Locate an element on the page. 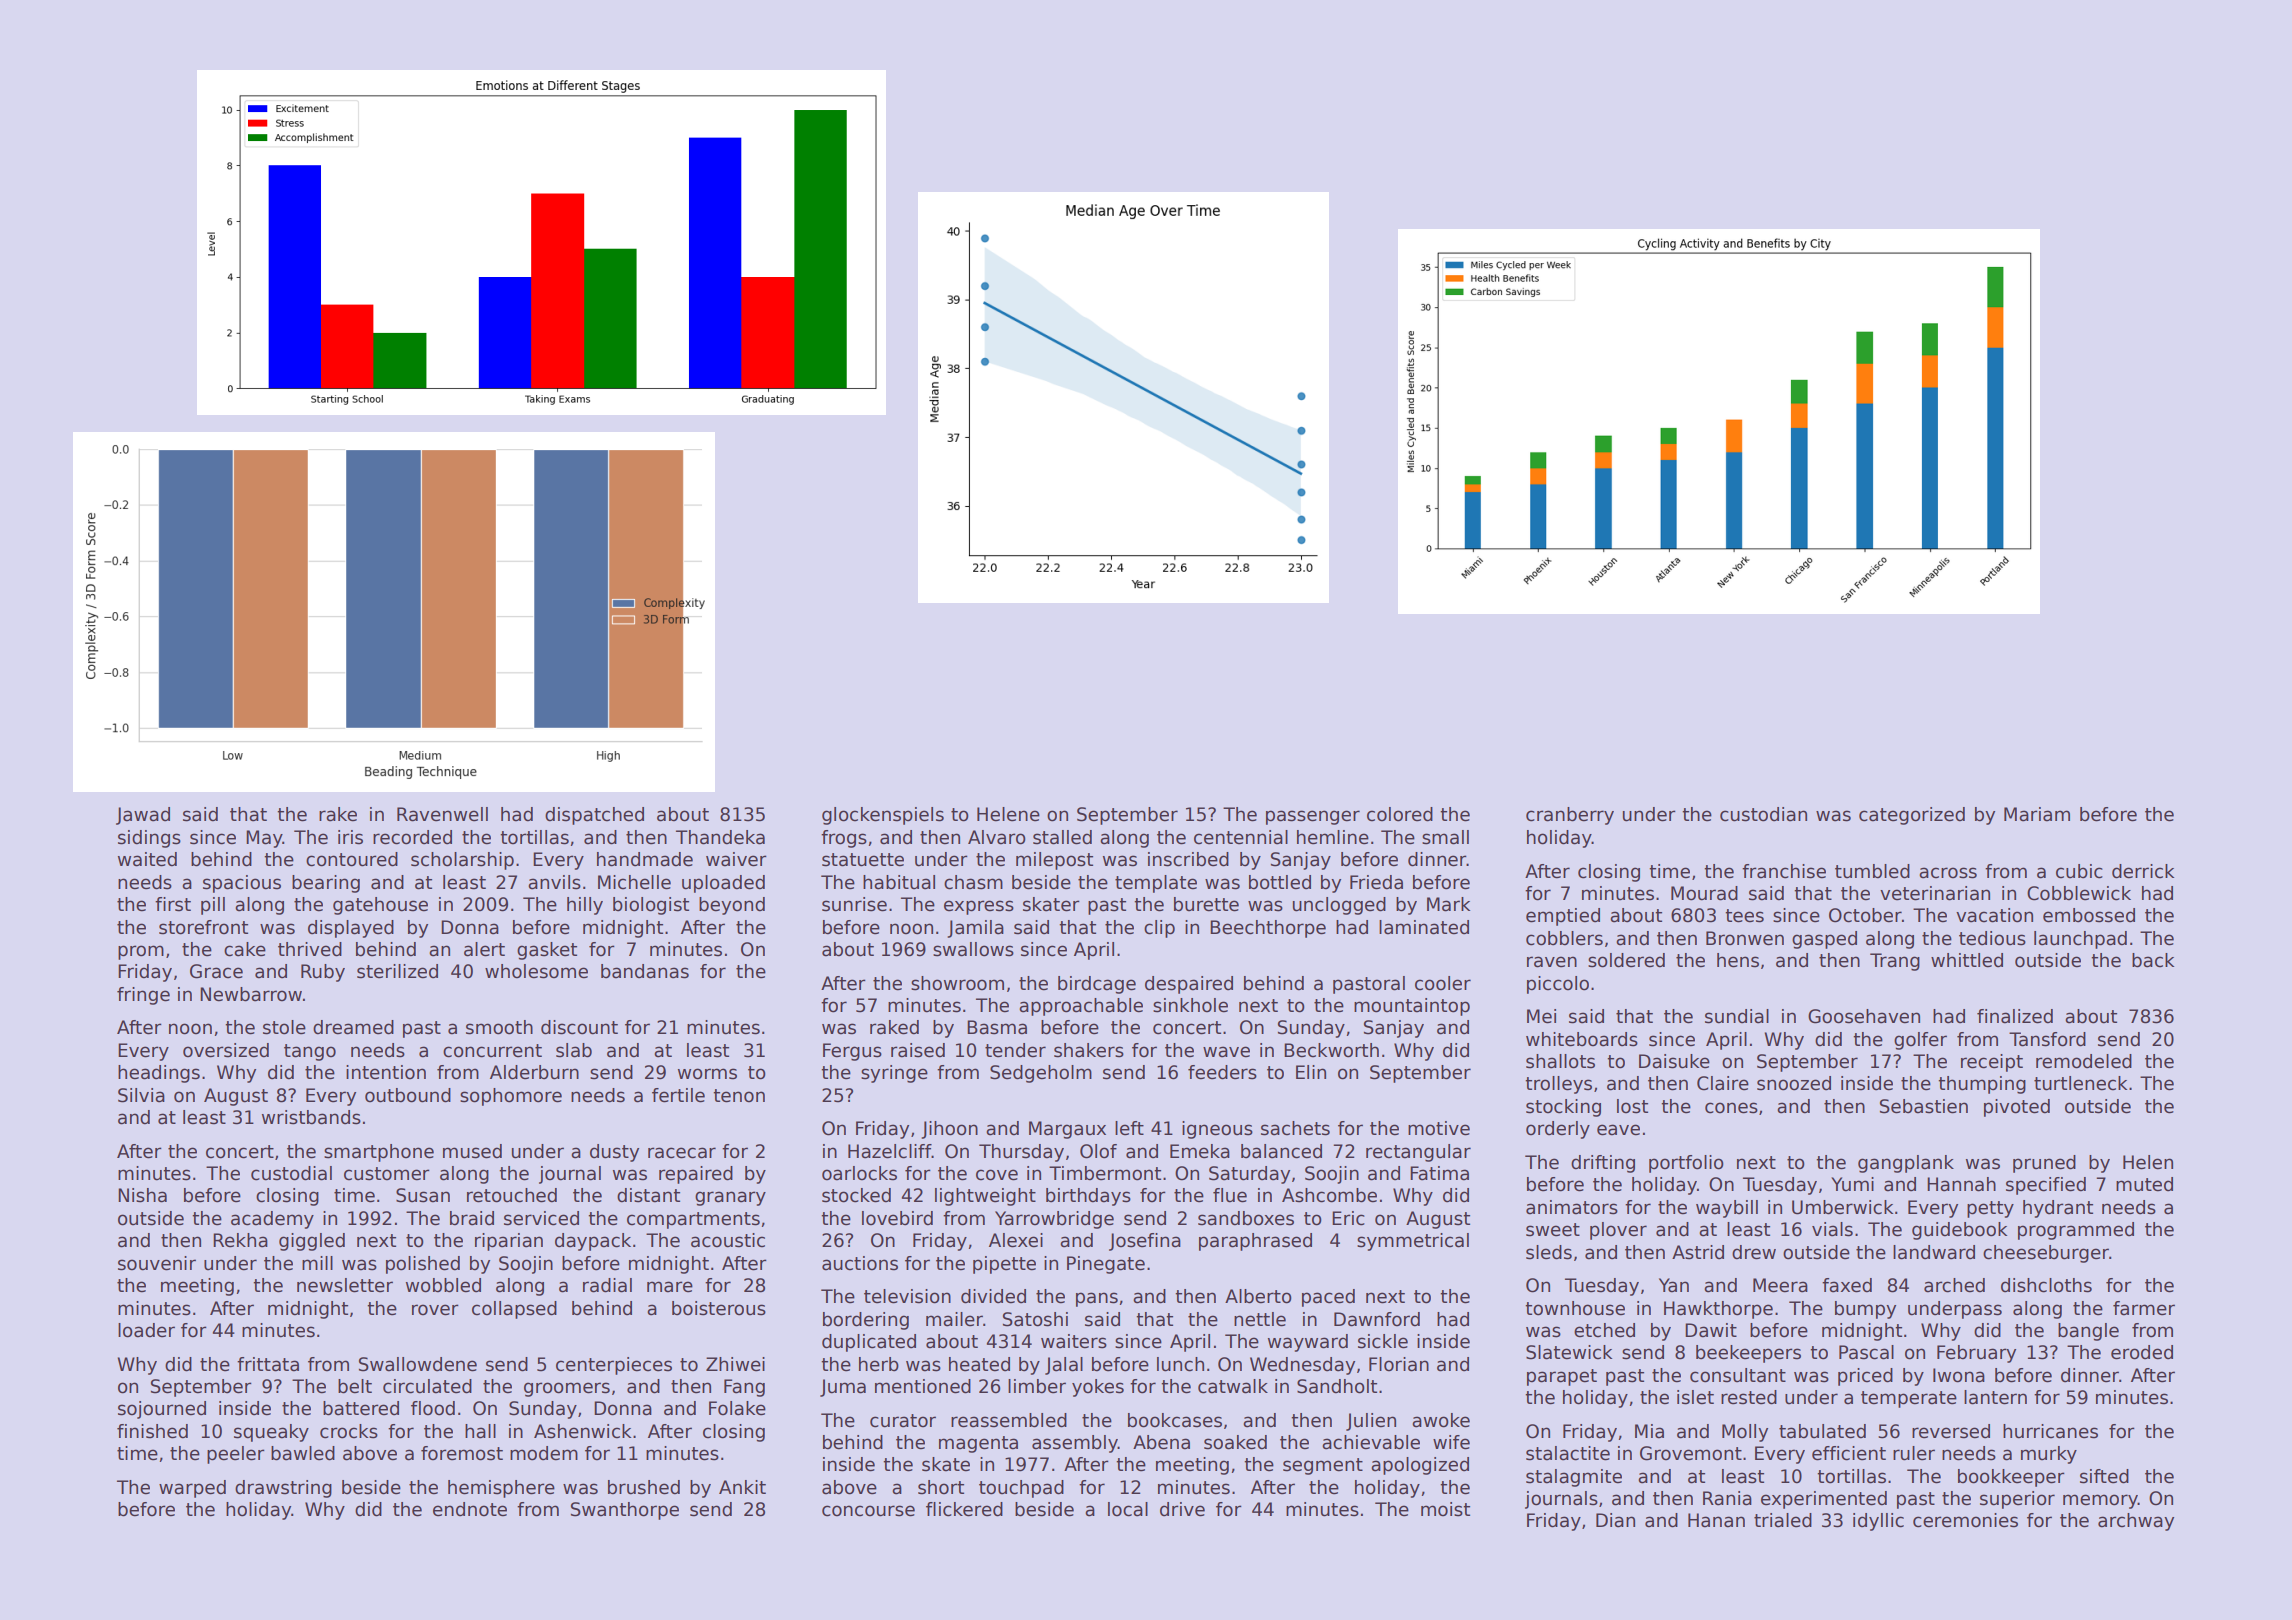  warped is located at coordinates (192, 1489).
